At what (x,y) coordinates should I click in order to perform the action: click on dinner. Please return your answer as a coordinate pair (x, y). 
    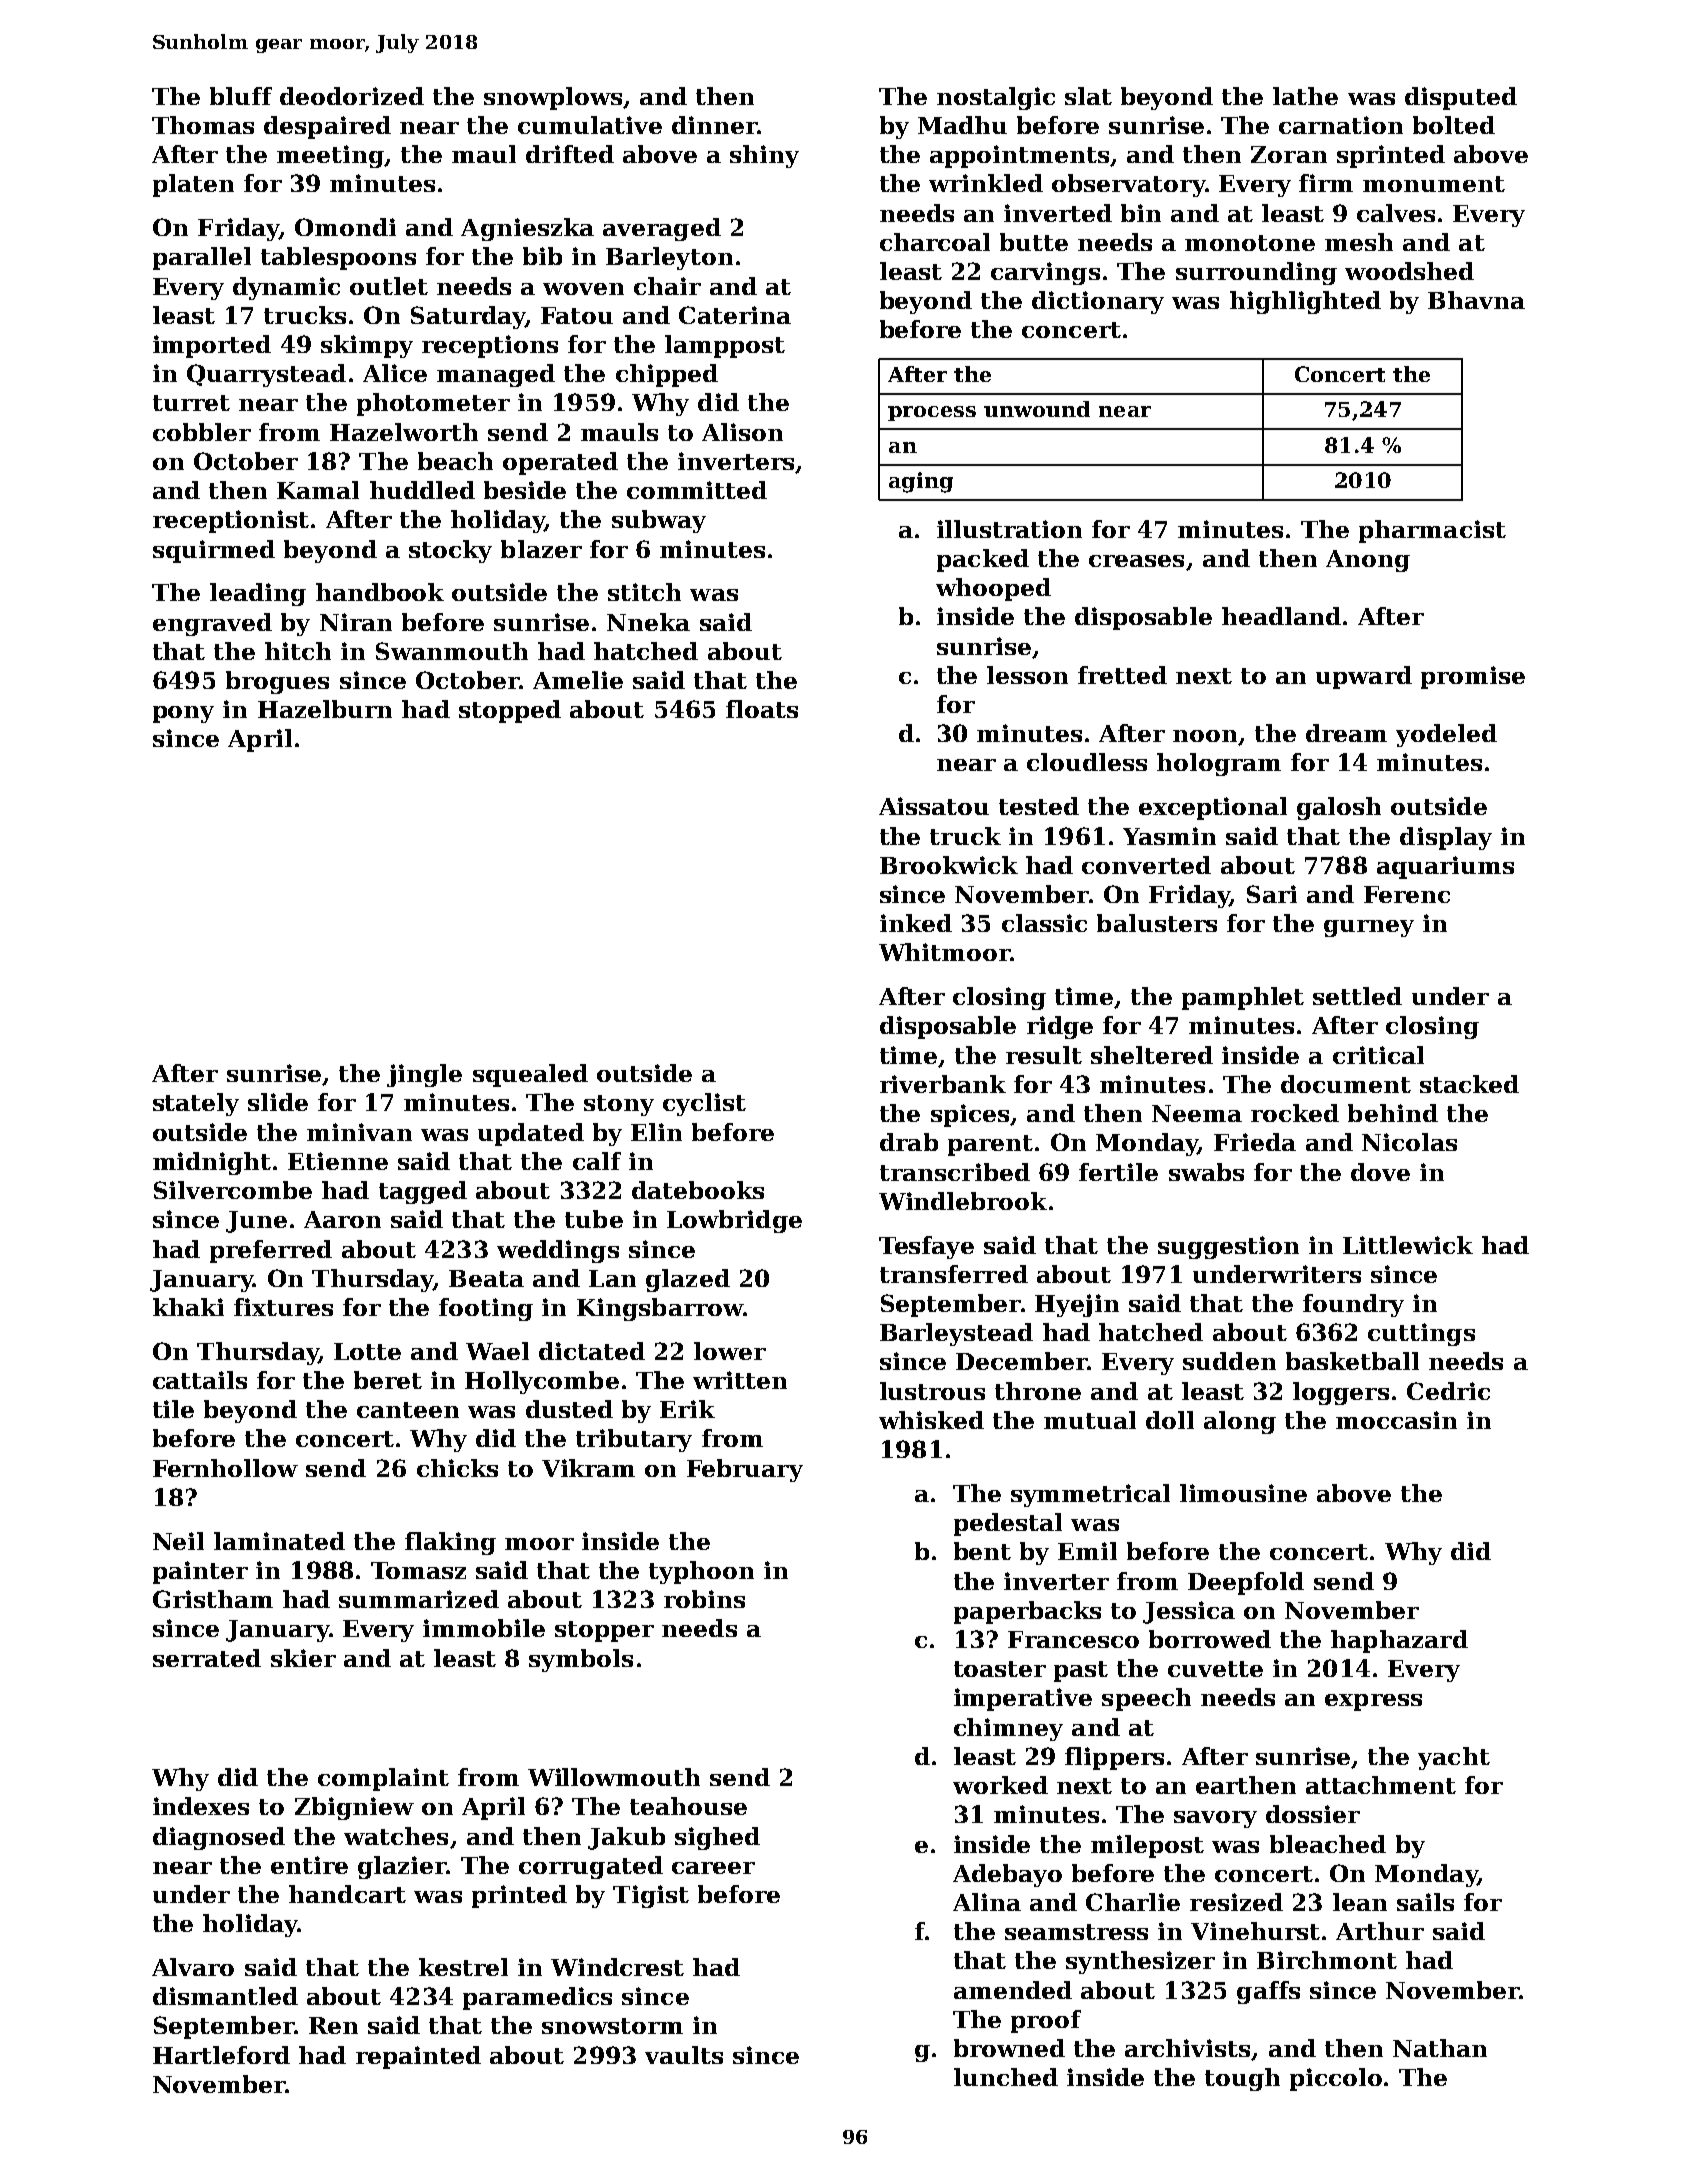
    Looking at the image, I should click on (714, 125).
